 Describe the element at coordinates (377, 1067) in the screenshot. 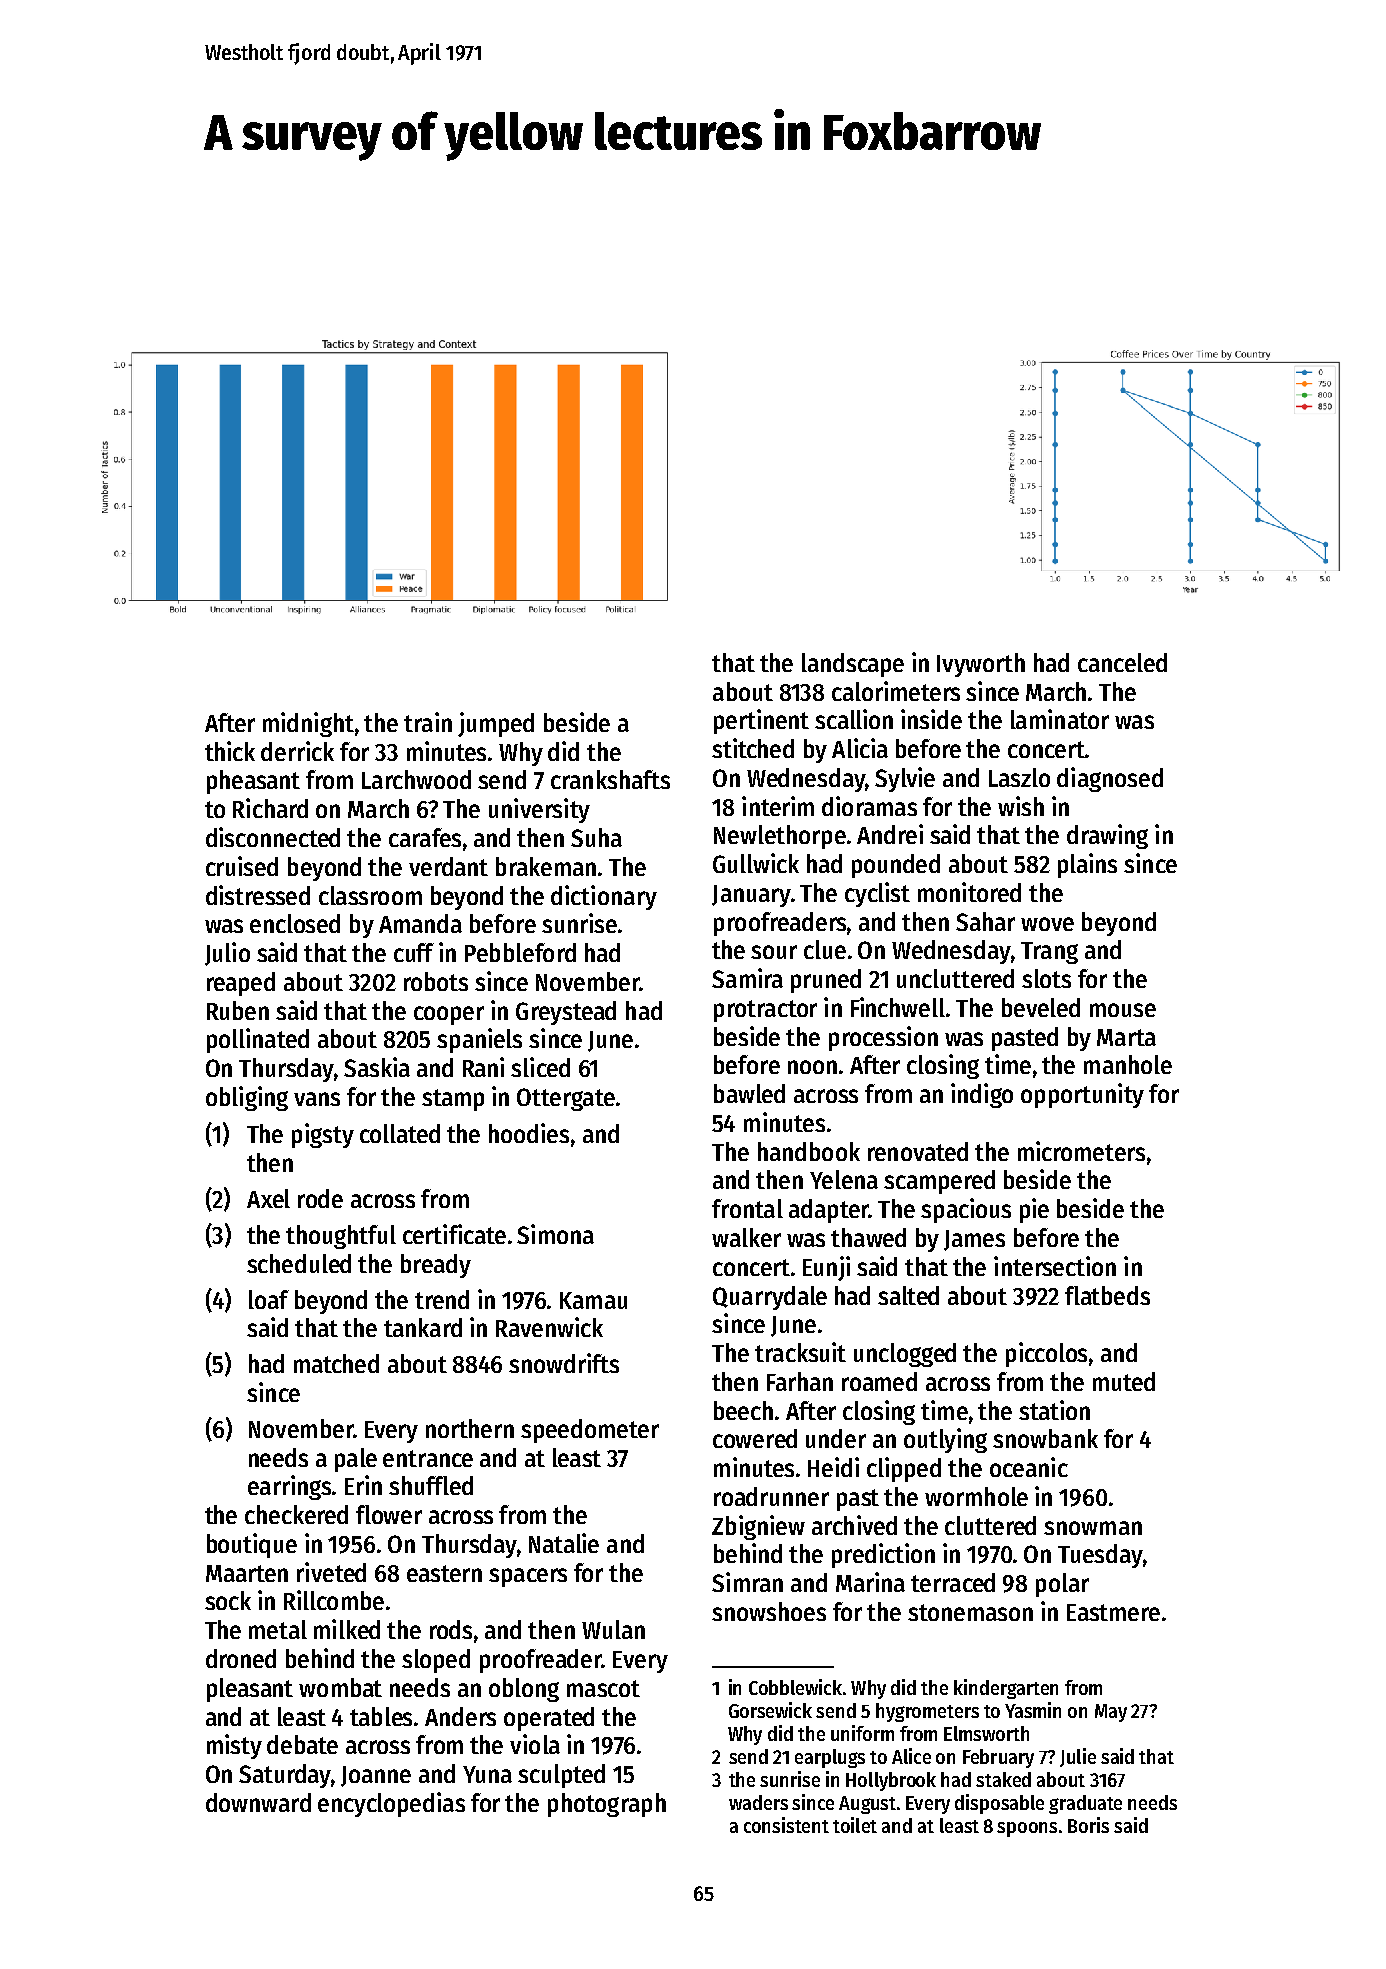

I see `Saskia` at that location.
